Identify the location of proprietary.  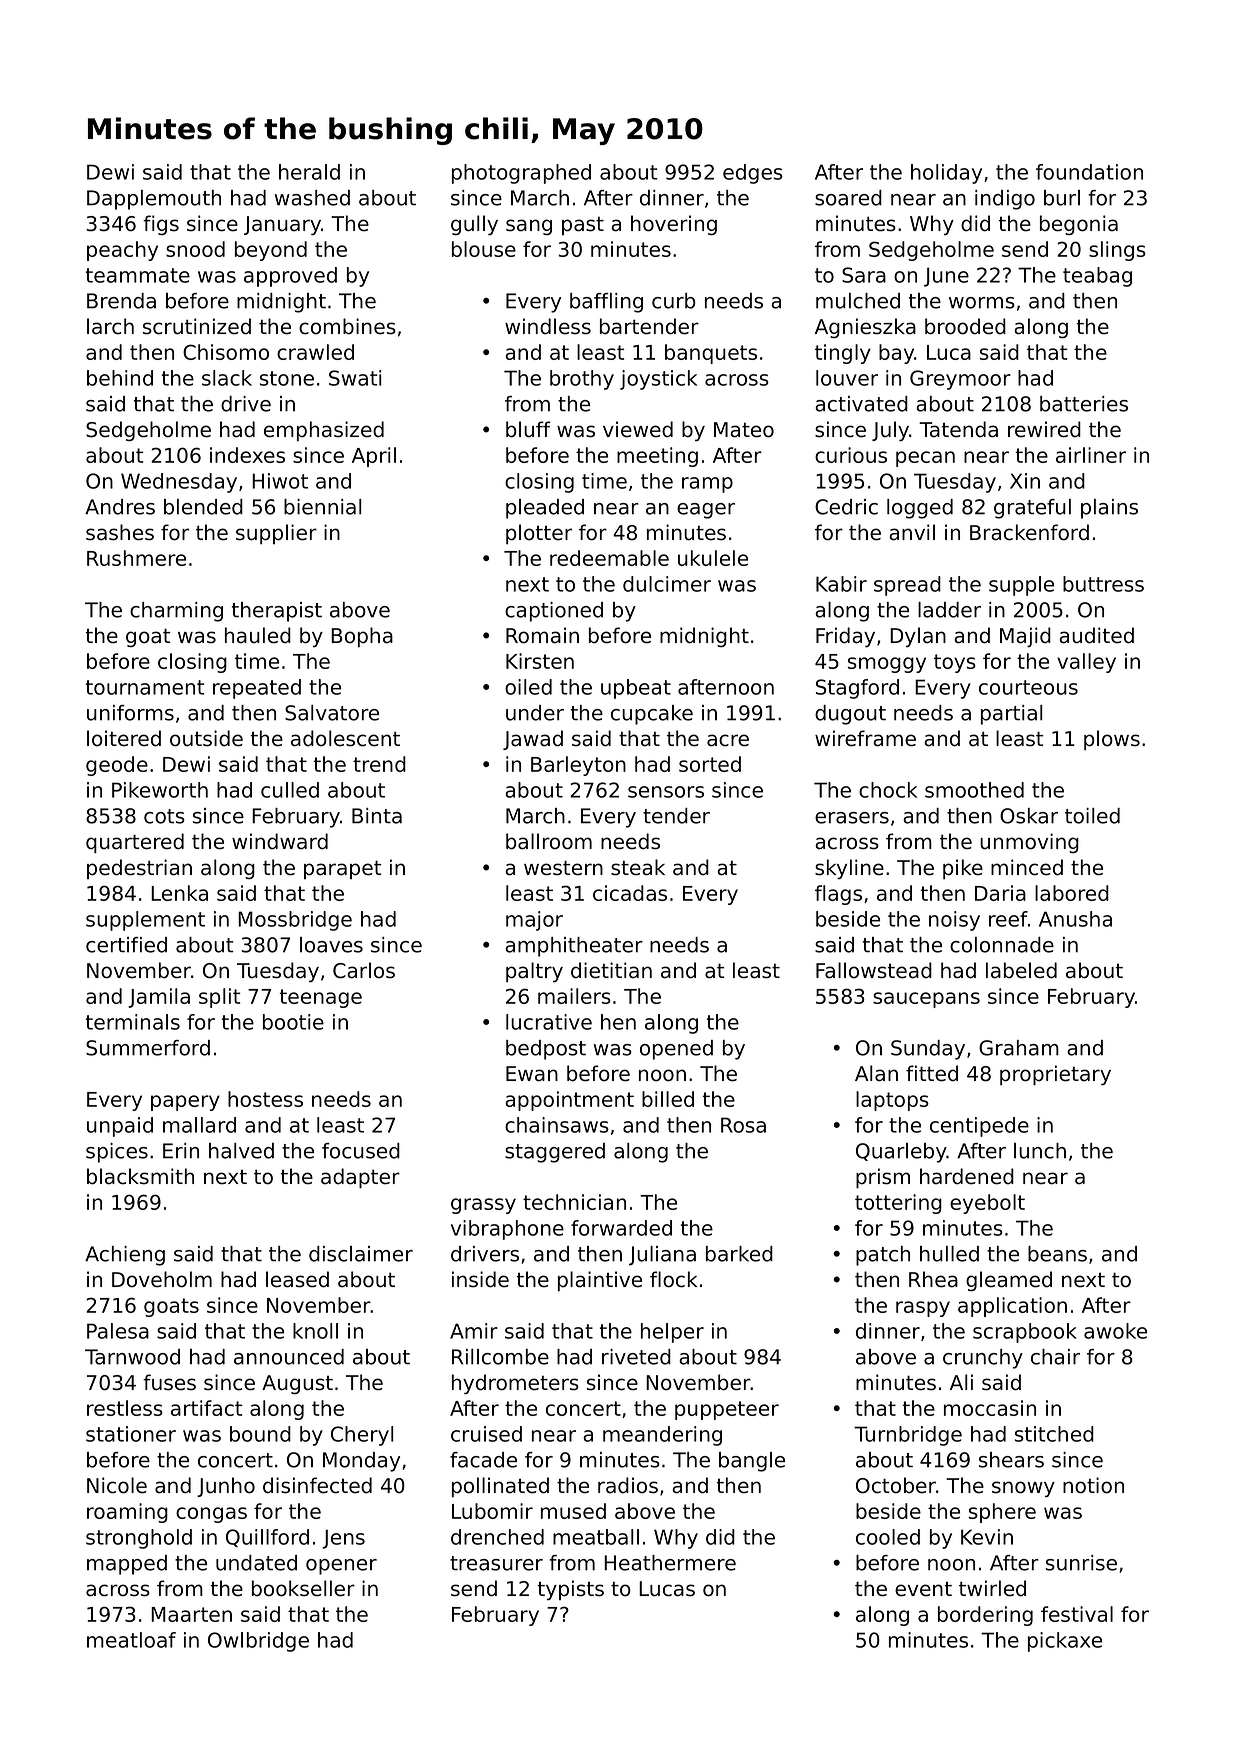
(1055, 1075).
